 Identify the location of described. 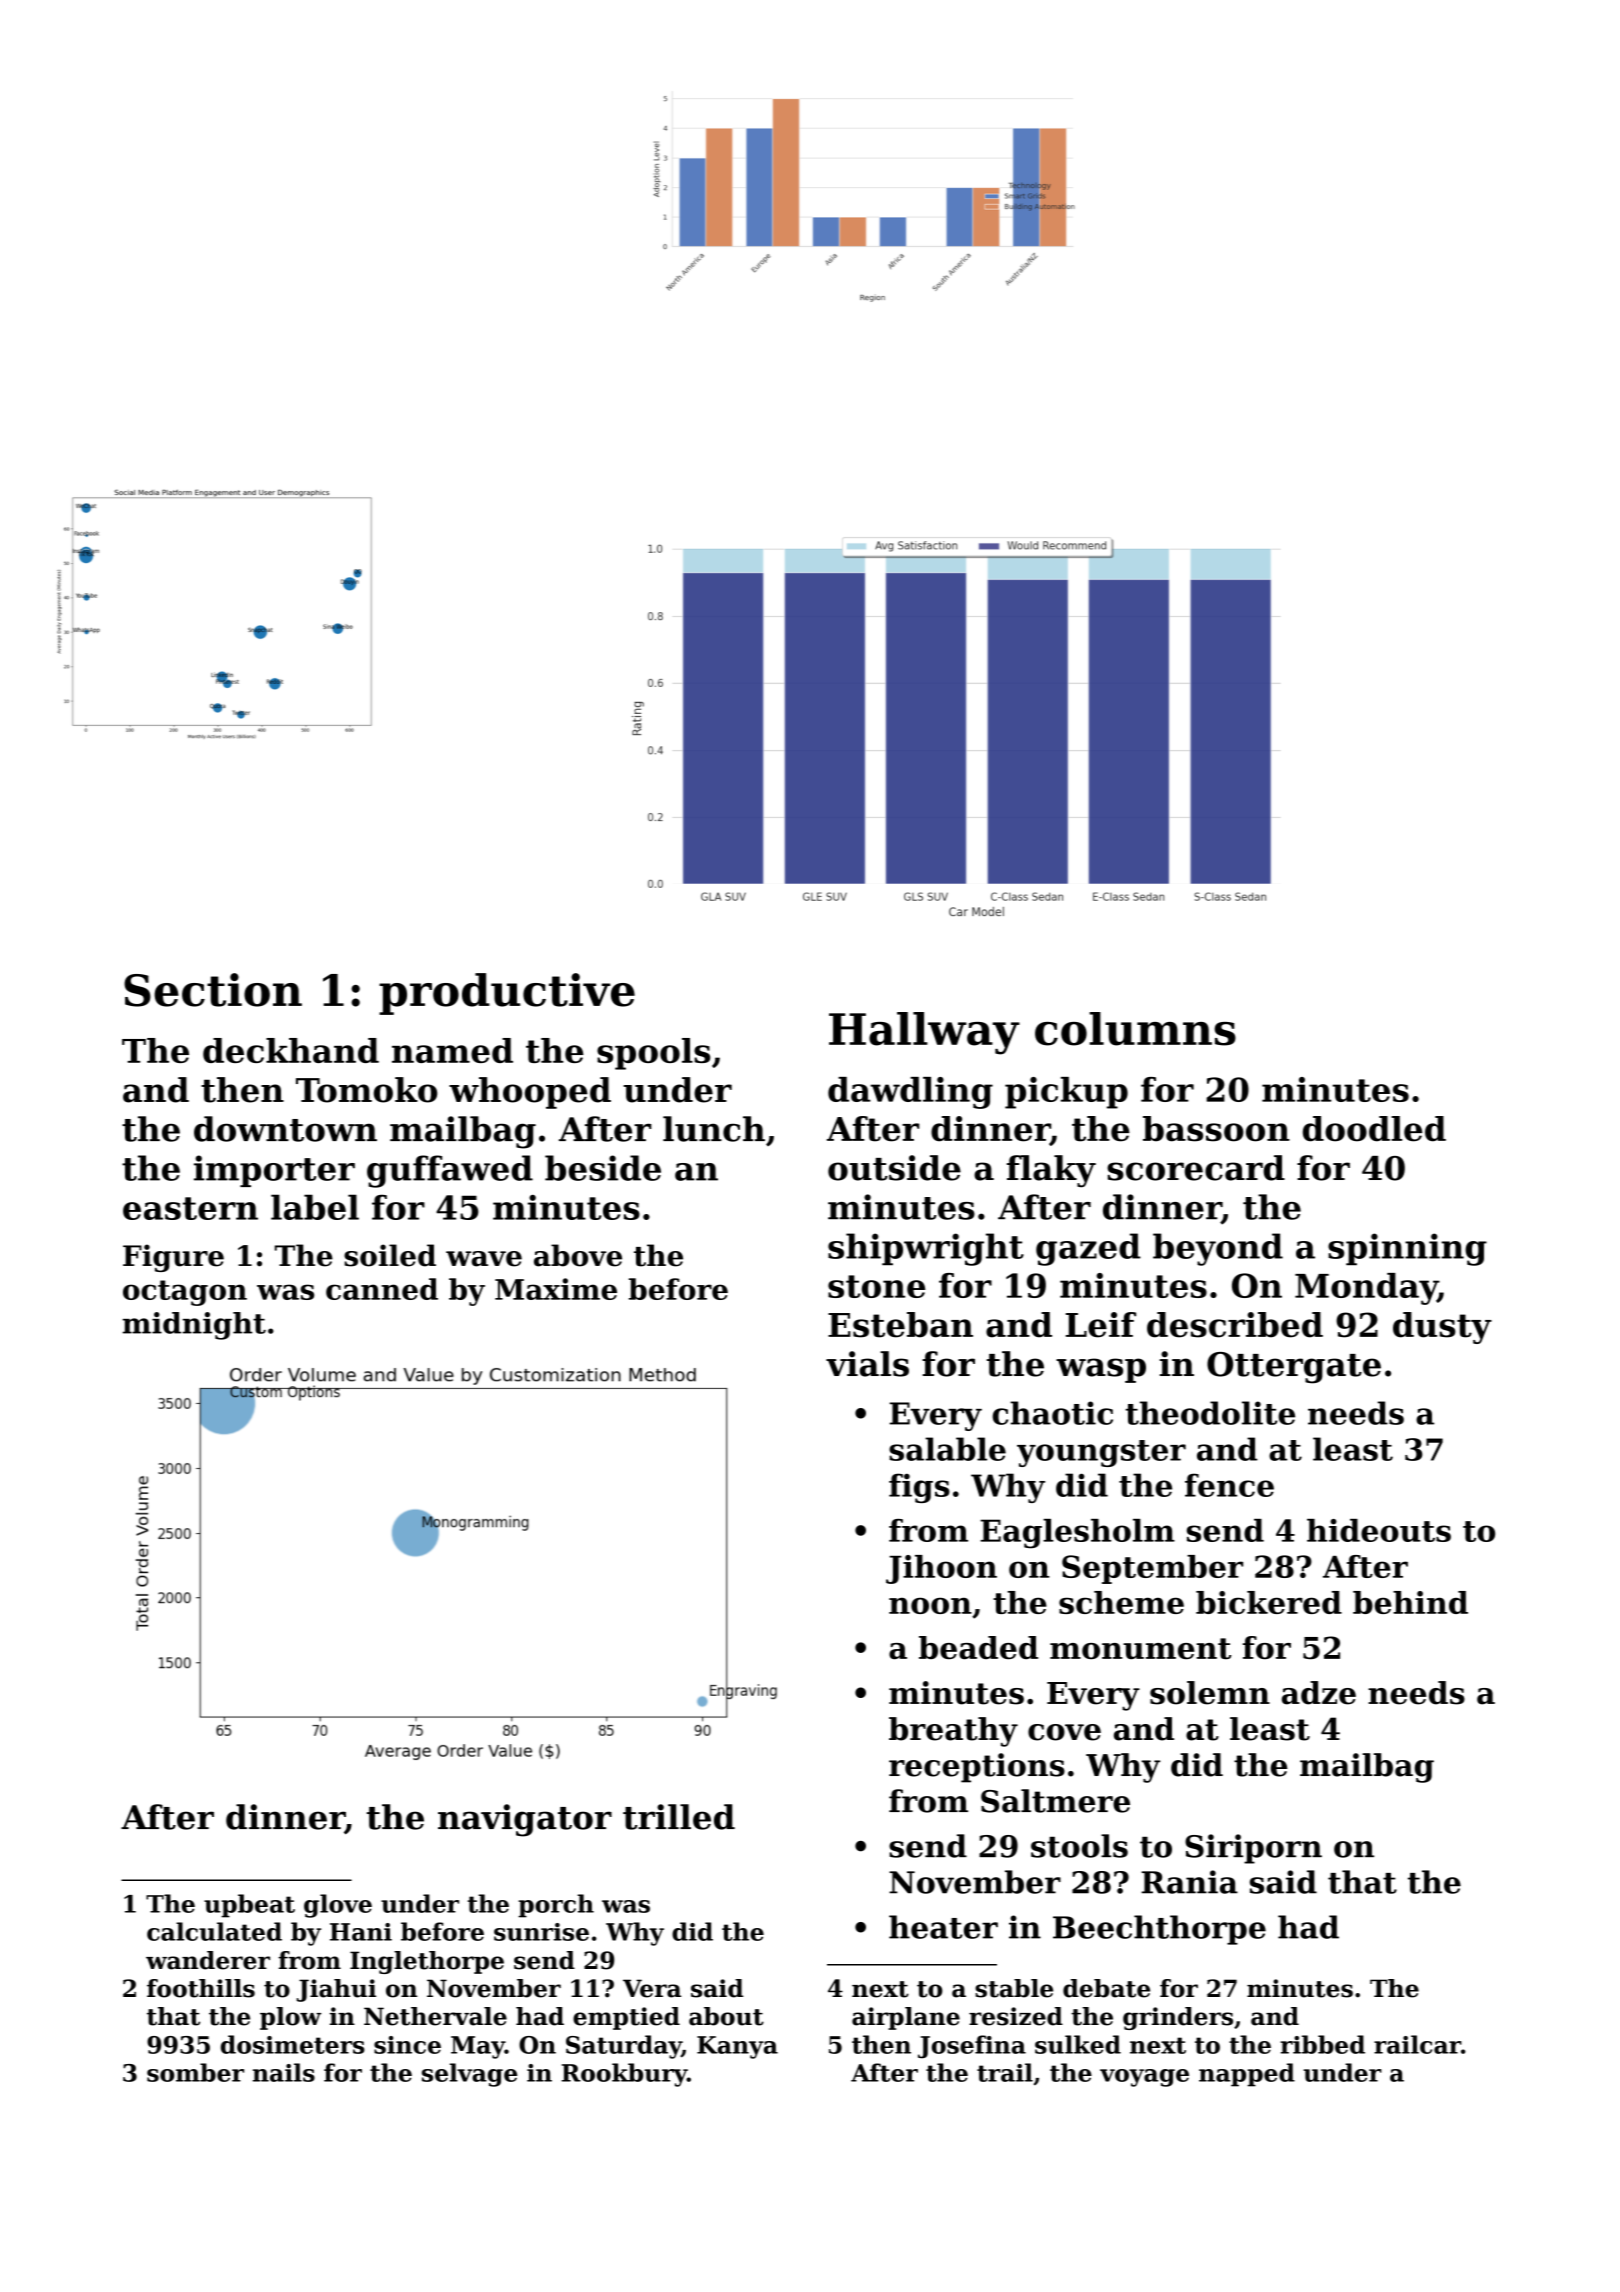
(1235, 1325).
